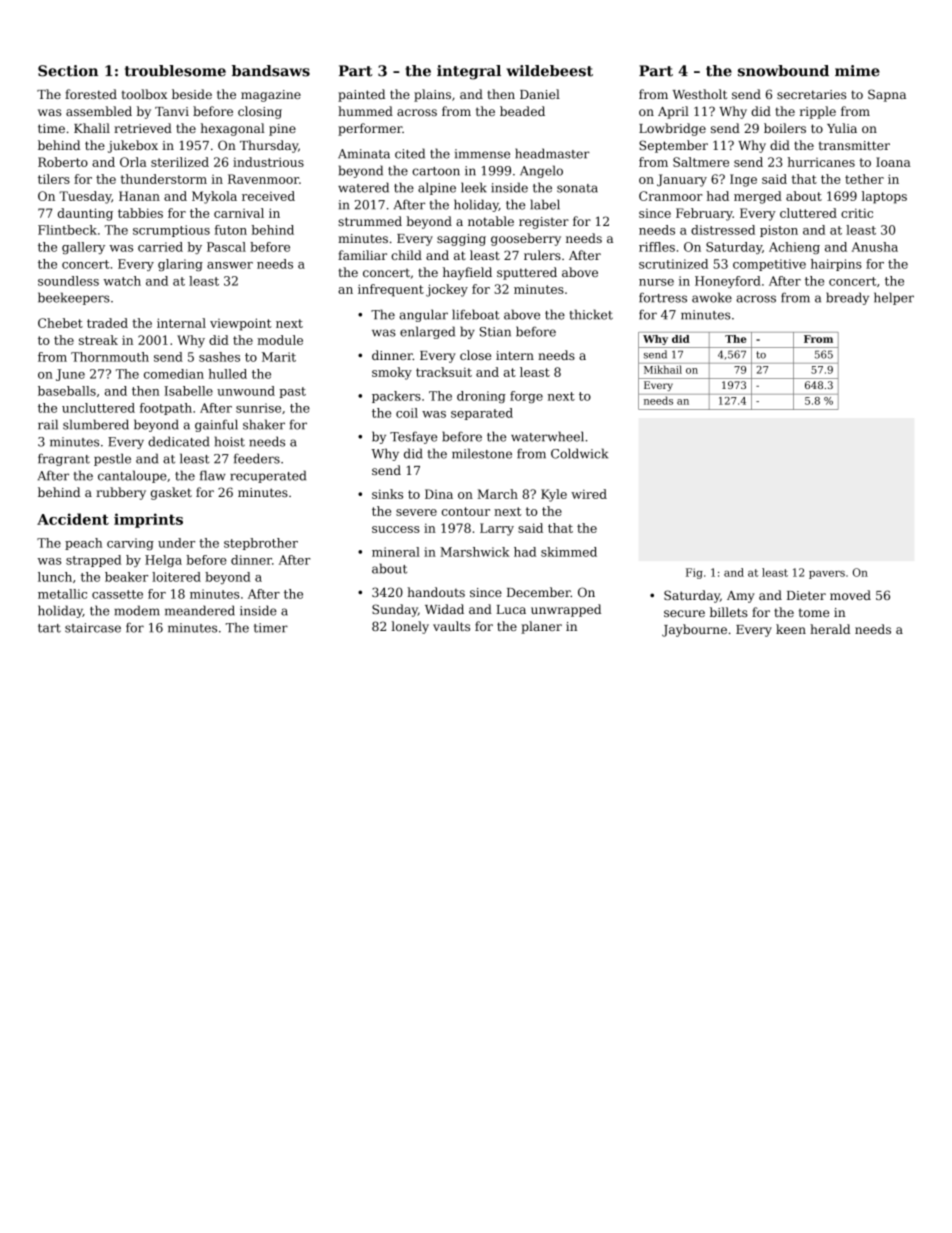 The image size is (952, 1233). What do you see at coordinates (175, 71) in the page?
I see `troublesome` at bounding box center [175, 71].
